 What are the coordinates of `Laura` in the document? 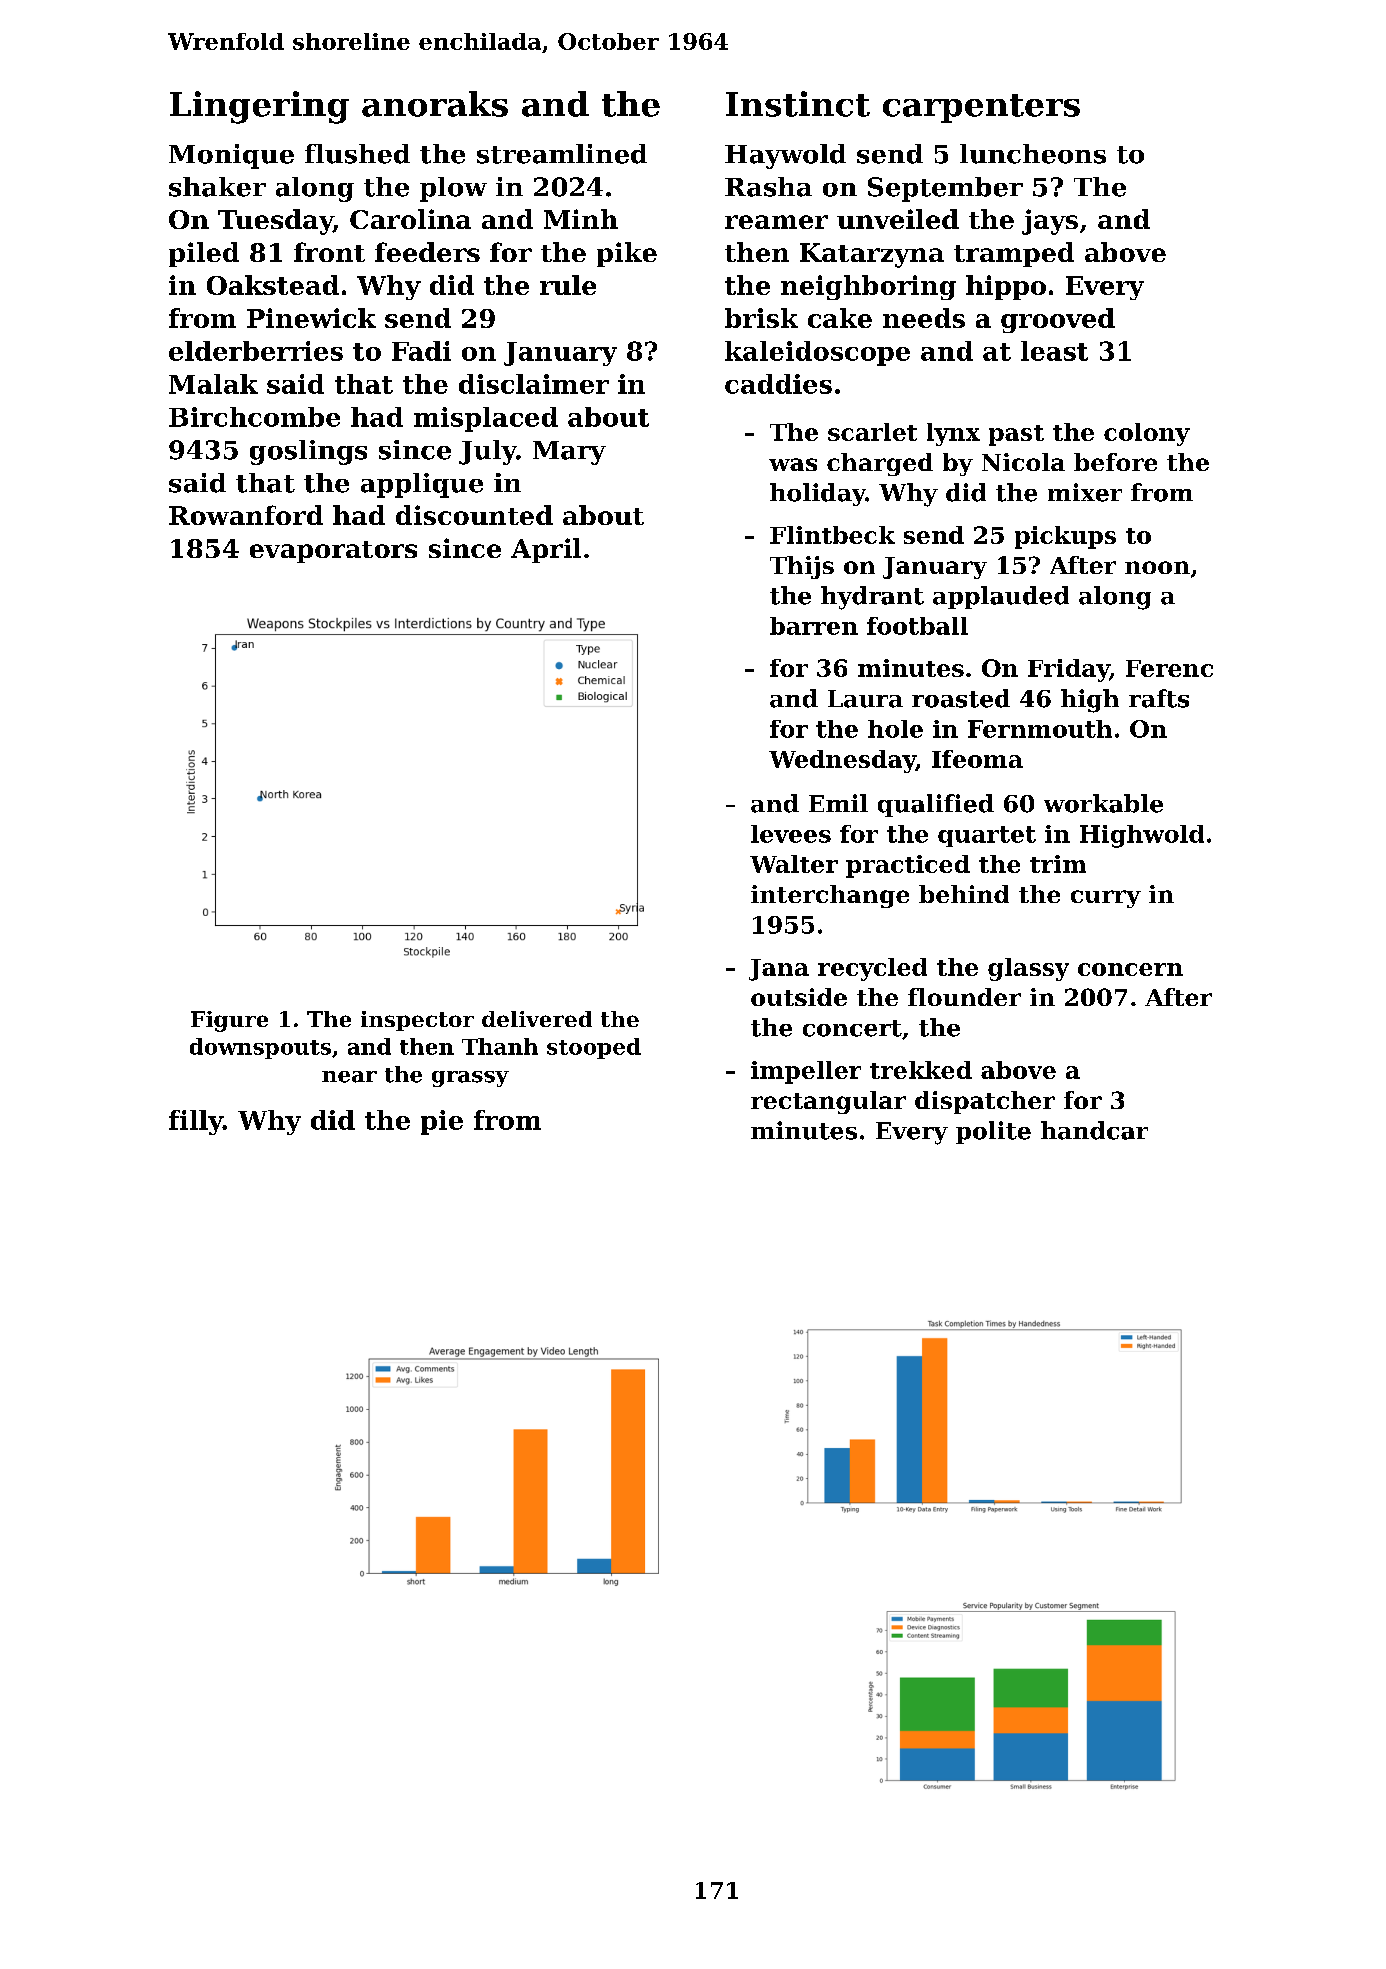 It's located at (865, 699).
